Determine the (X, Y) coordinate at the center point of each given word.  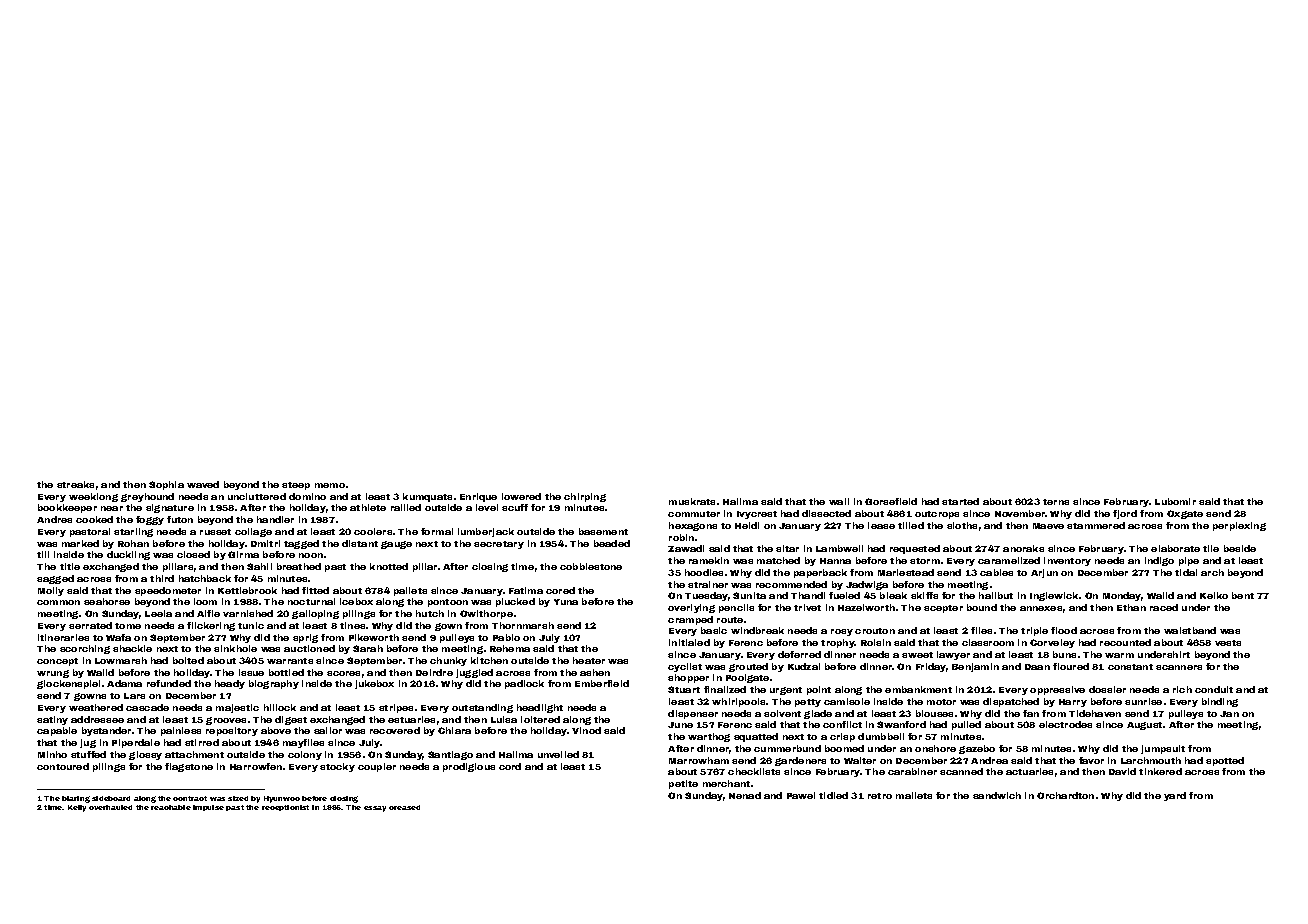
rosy (842, 632)
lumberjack (486, 532)
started (960, 501)
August (1144, 726)
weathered (96, 707)
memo (330, 485)
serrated (90, 625)
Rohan (133, 543)
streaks (75, 484)
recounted (1125, 642)
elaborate (1175, 548)
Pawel (801, 795)
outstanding (482, 708)
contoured (63, 766)
